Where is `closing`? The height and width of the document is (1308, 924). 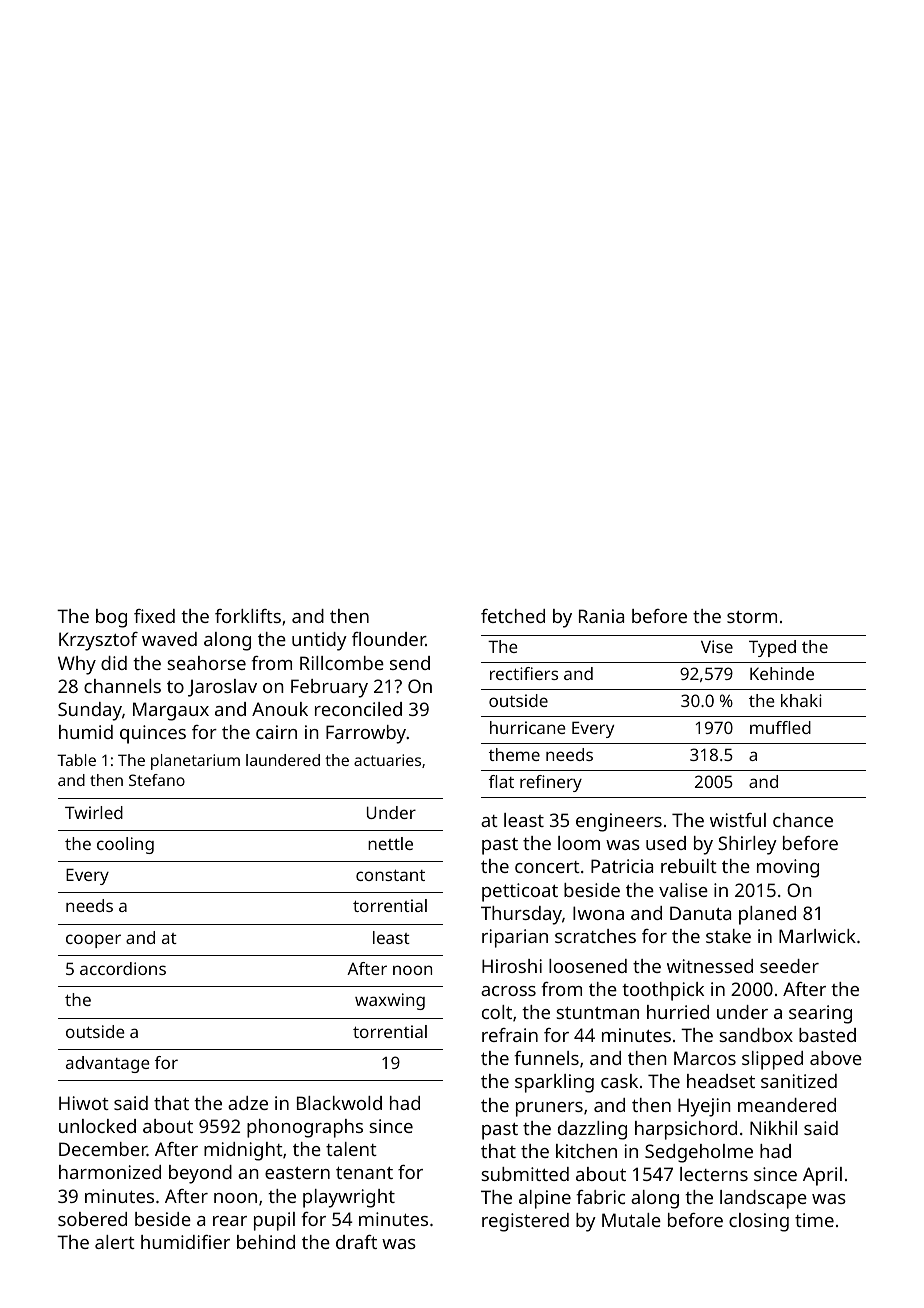 closing is located at coordinates (759, 1222).
